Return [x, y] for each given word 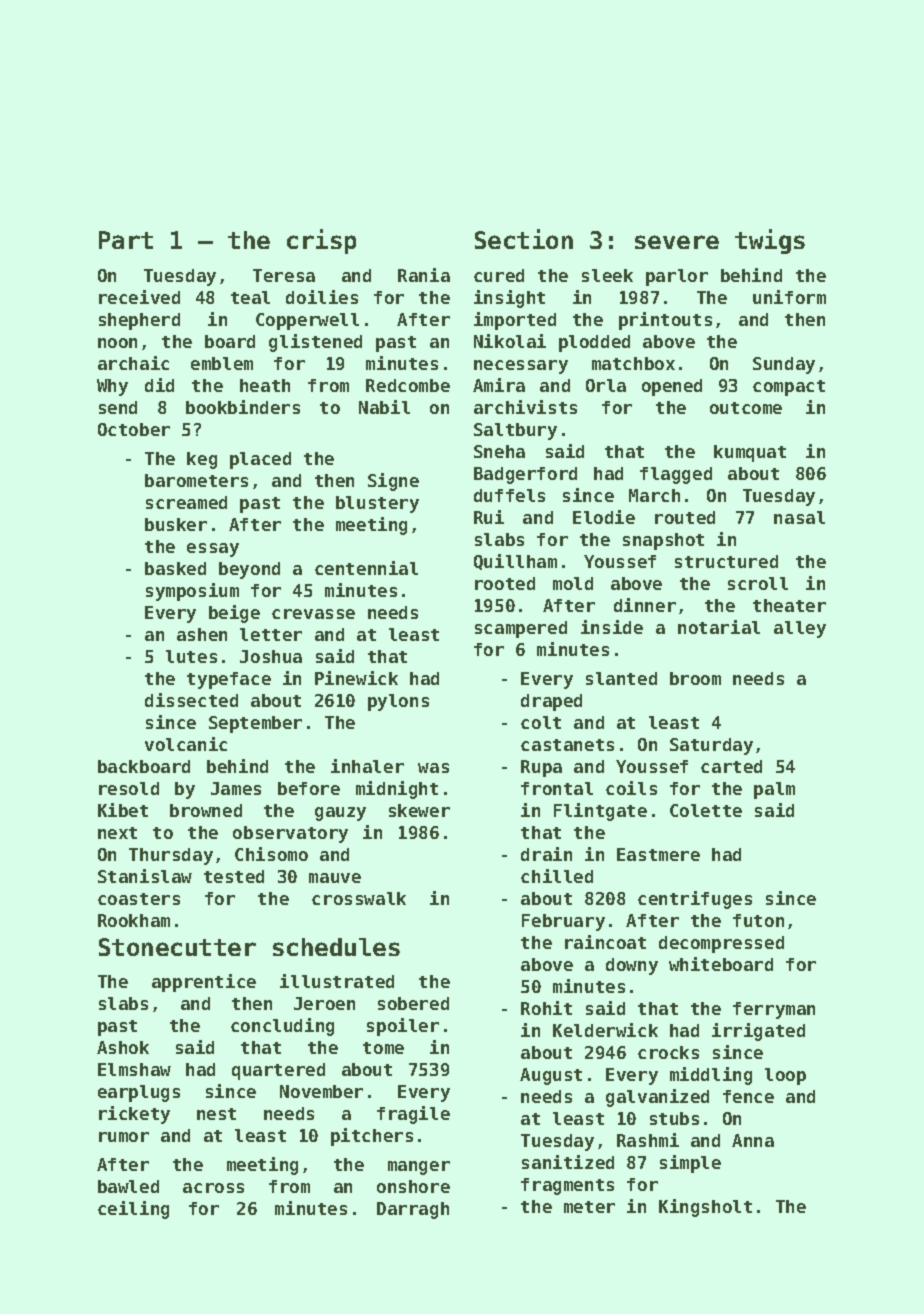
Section [524, 239]
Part [126, 240]
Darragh [413, 1210]
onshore [413, 1186]
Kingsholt [705, 1208]
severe [677, 242]
